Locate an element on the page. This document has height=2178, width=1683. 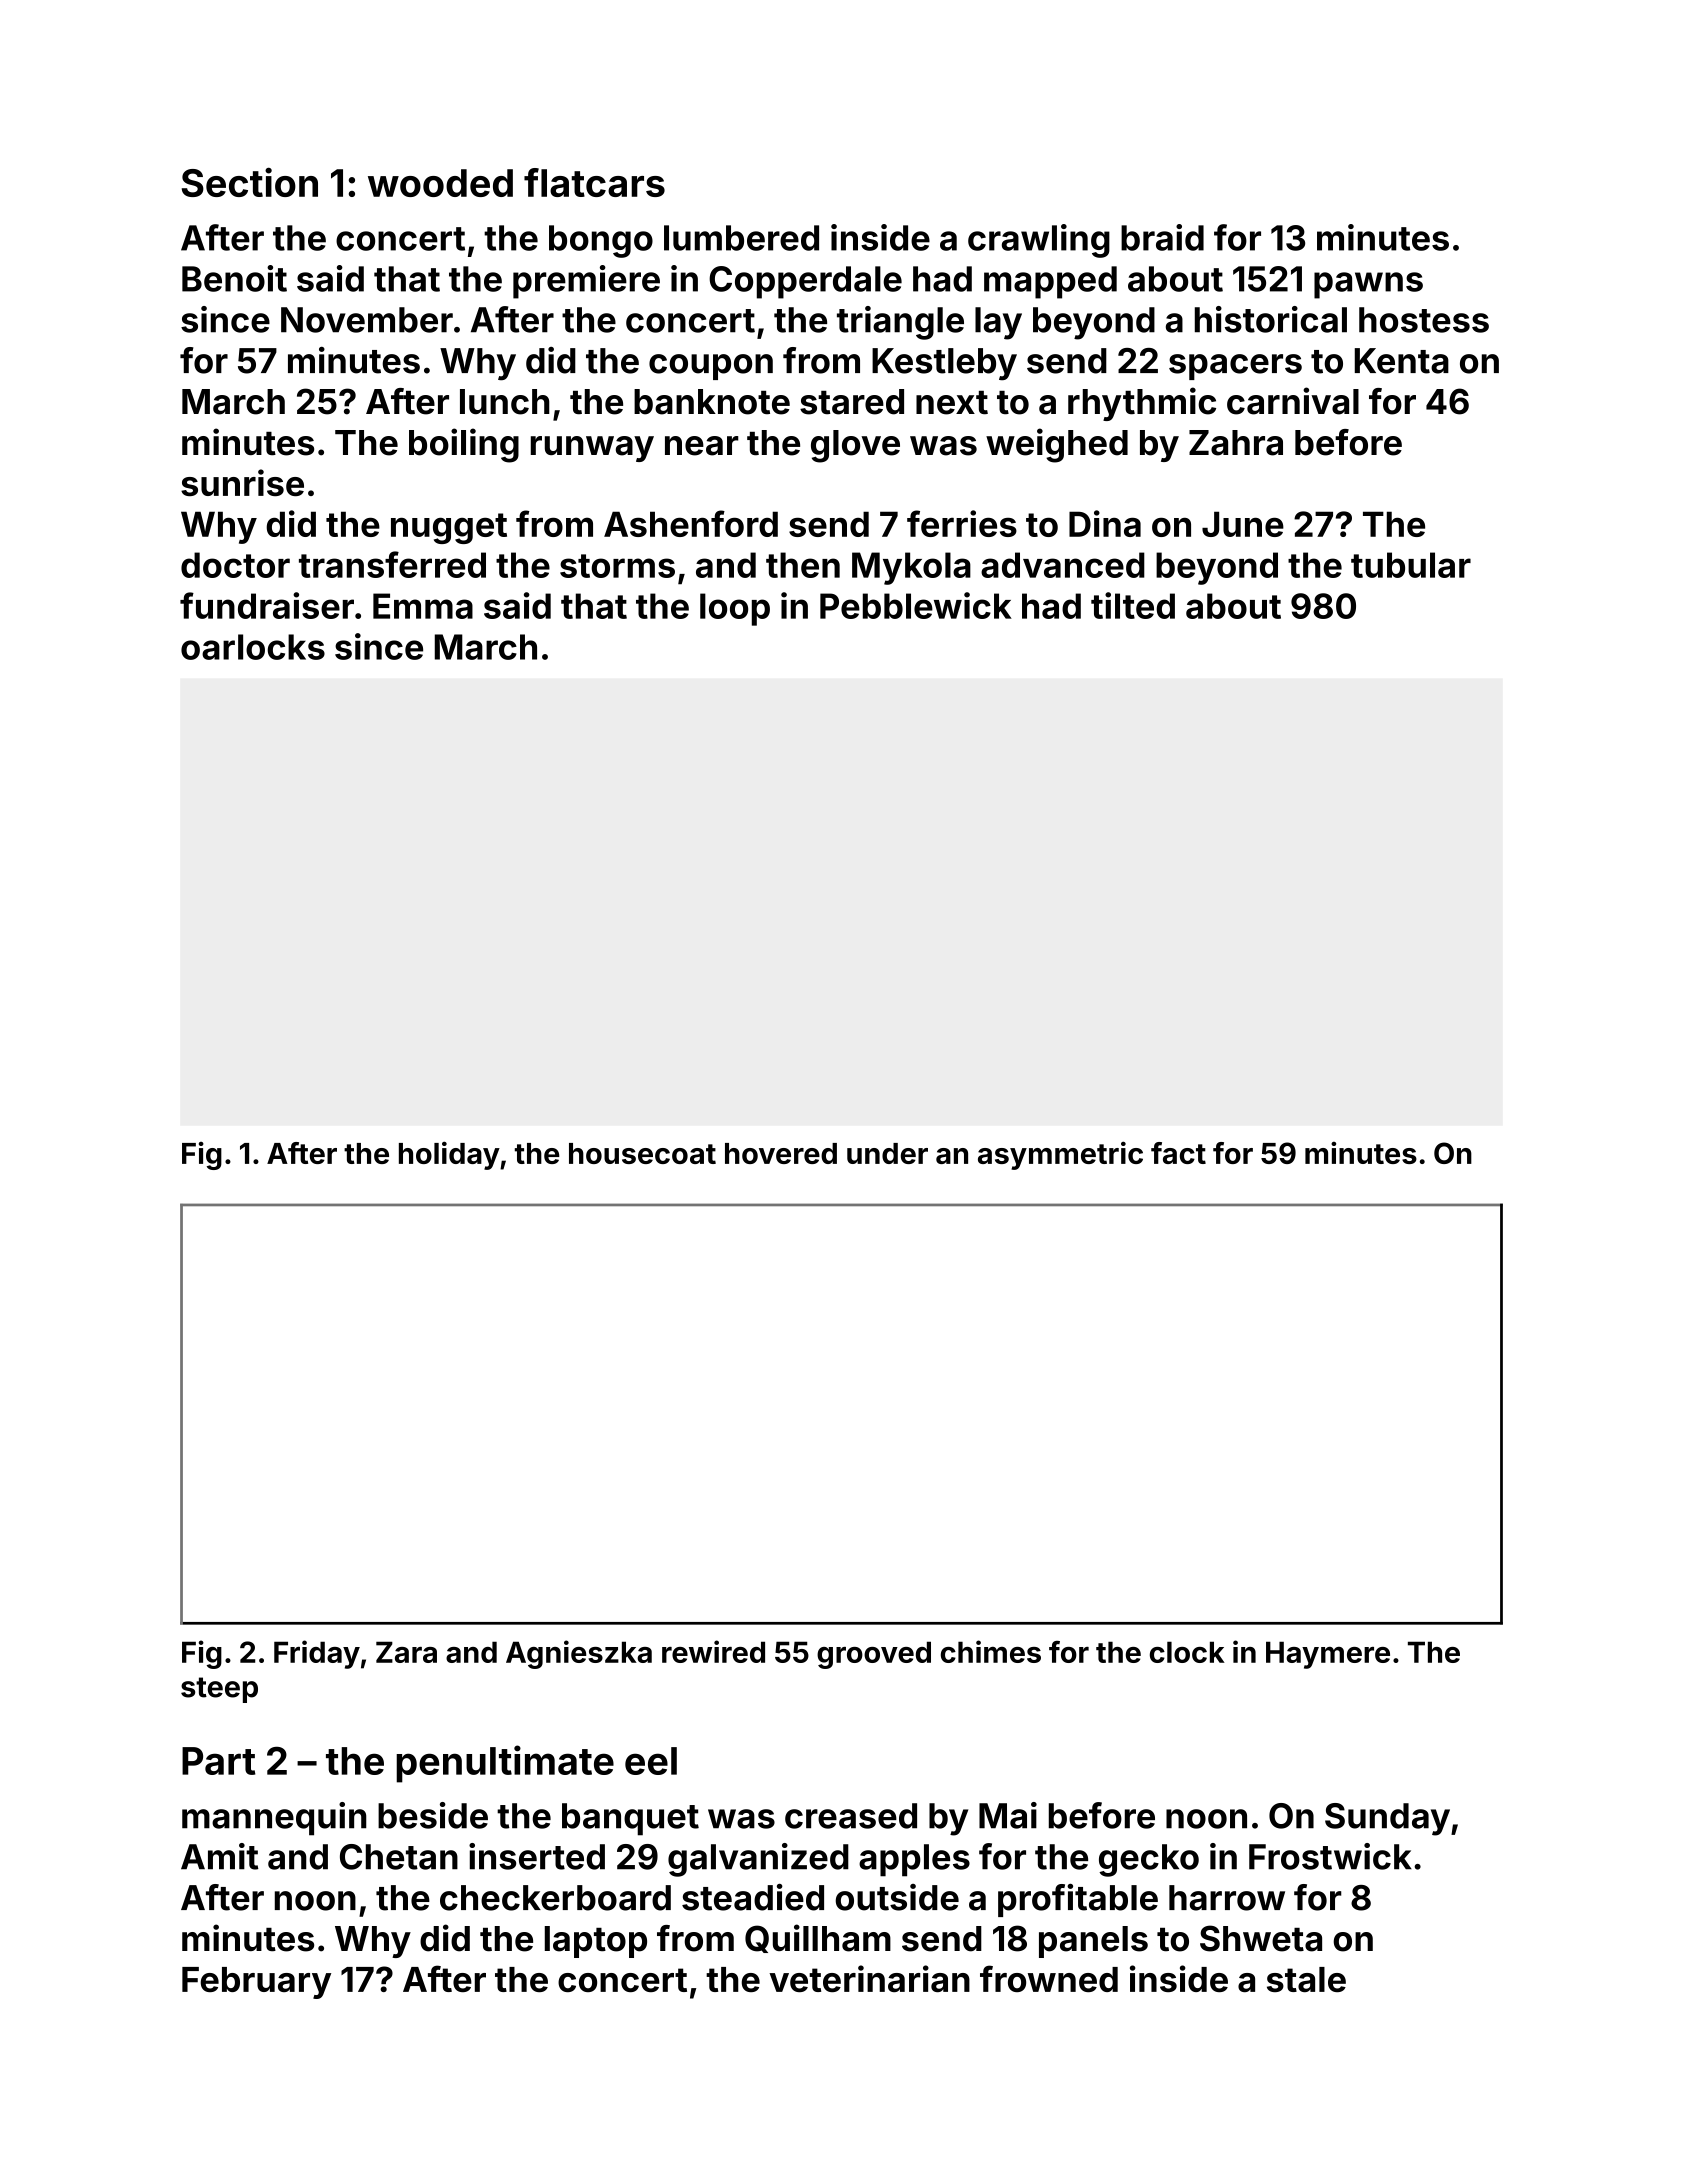
braid is located at coordinates (1162, 237).
